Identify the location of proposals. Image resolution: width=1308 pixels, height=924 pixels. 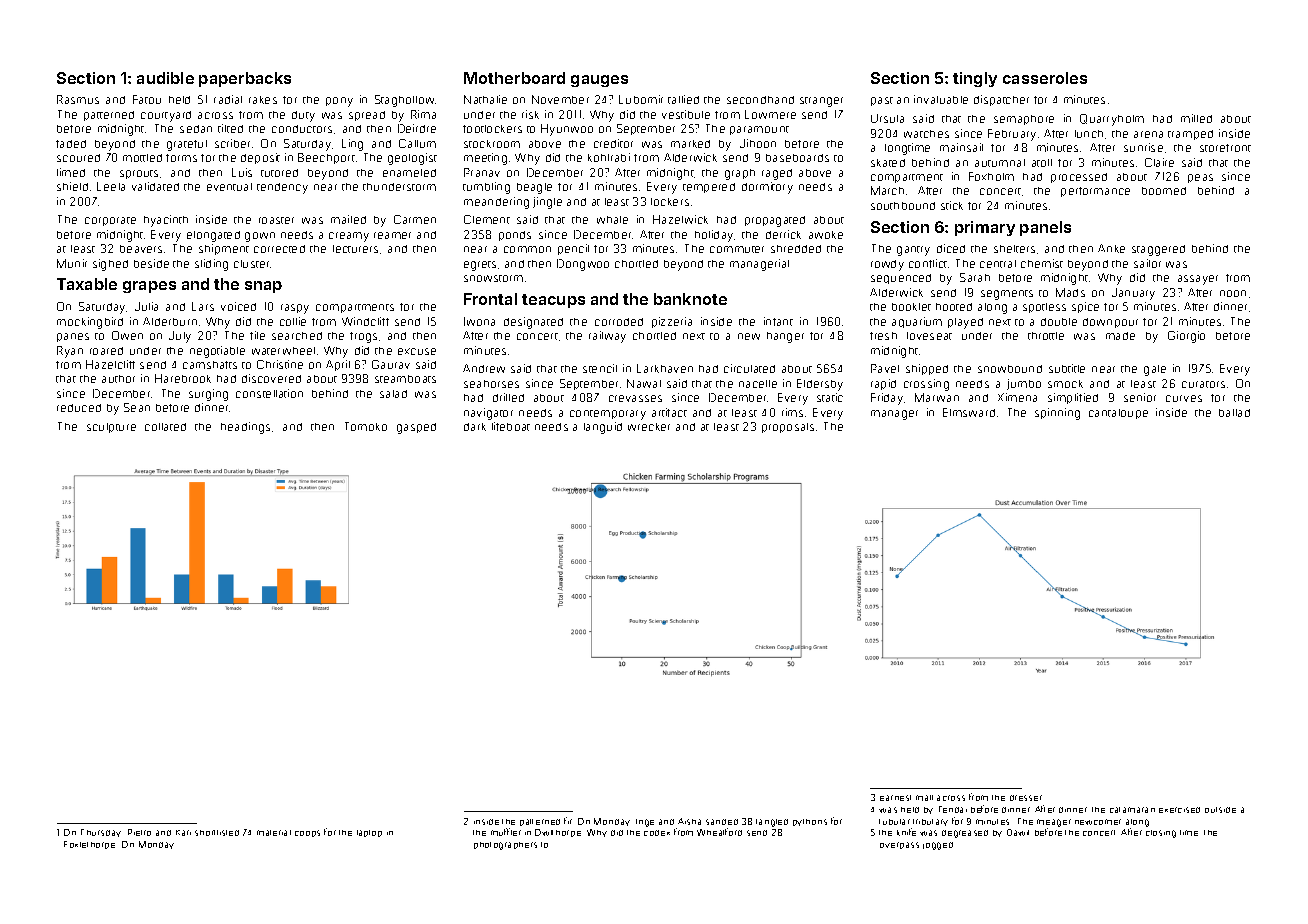
(788, 428).
